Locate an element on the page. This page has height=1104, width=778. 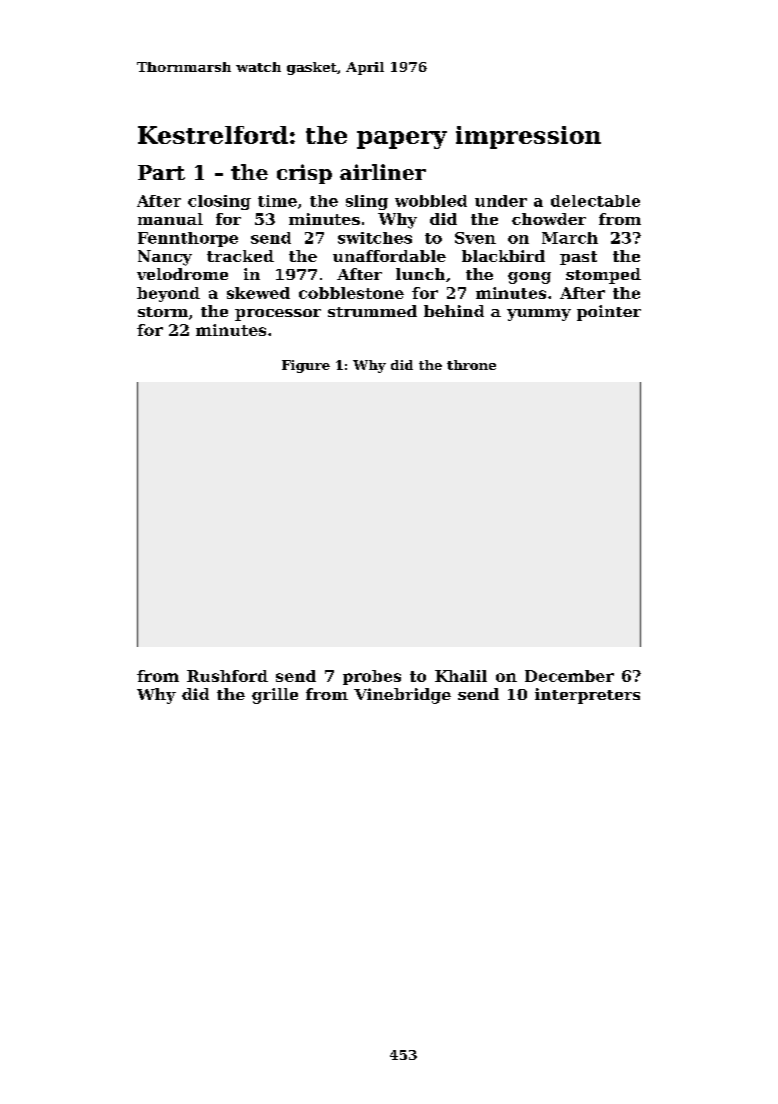
switches is located at coordinates (375, 238).
